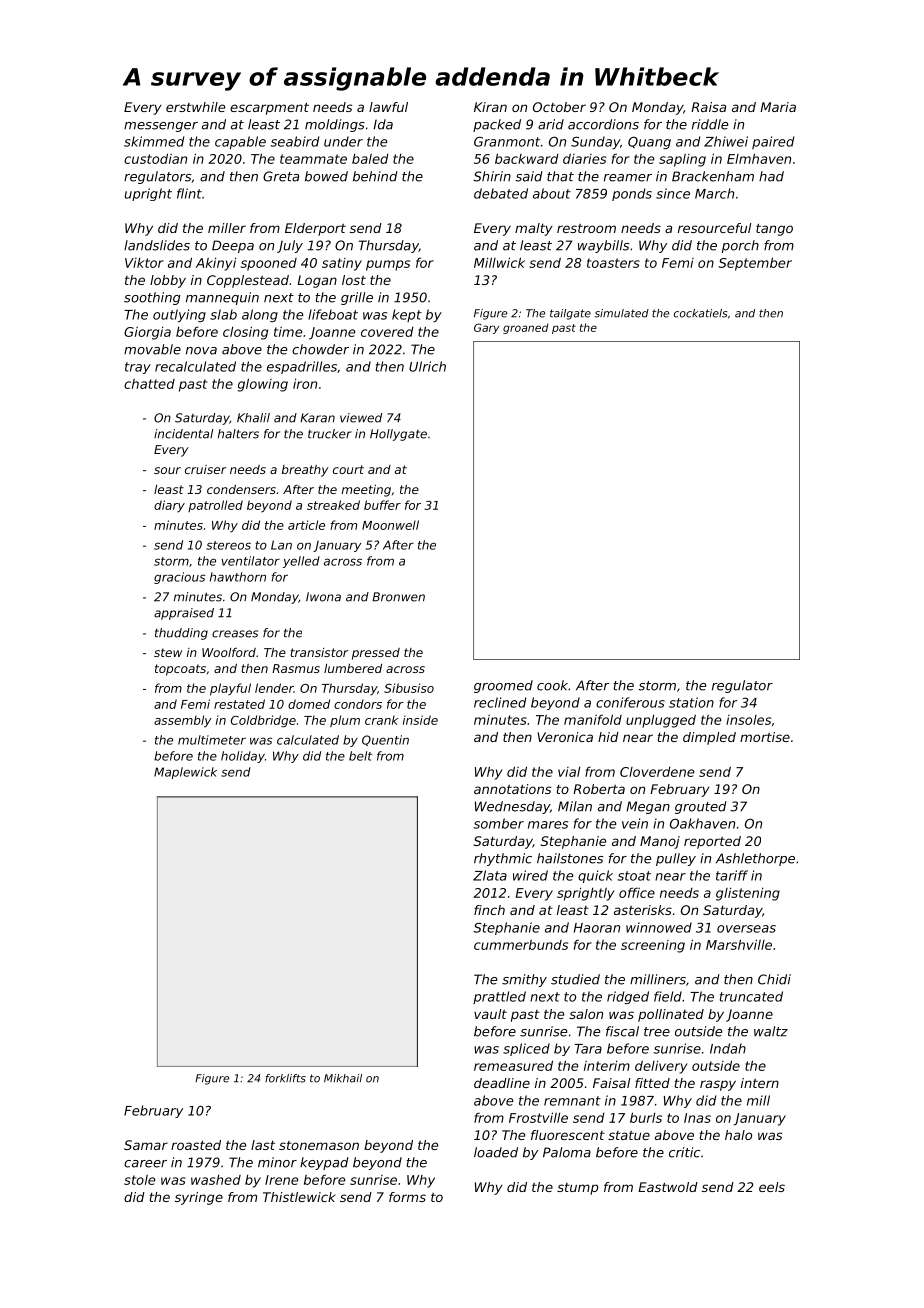  What do you see at coordinates (649, 142) in the screenshot?
I see `Quang` at bounding box center [649, 142].
